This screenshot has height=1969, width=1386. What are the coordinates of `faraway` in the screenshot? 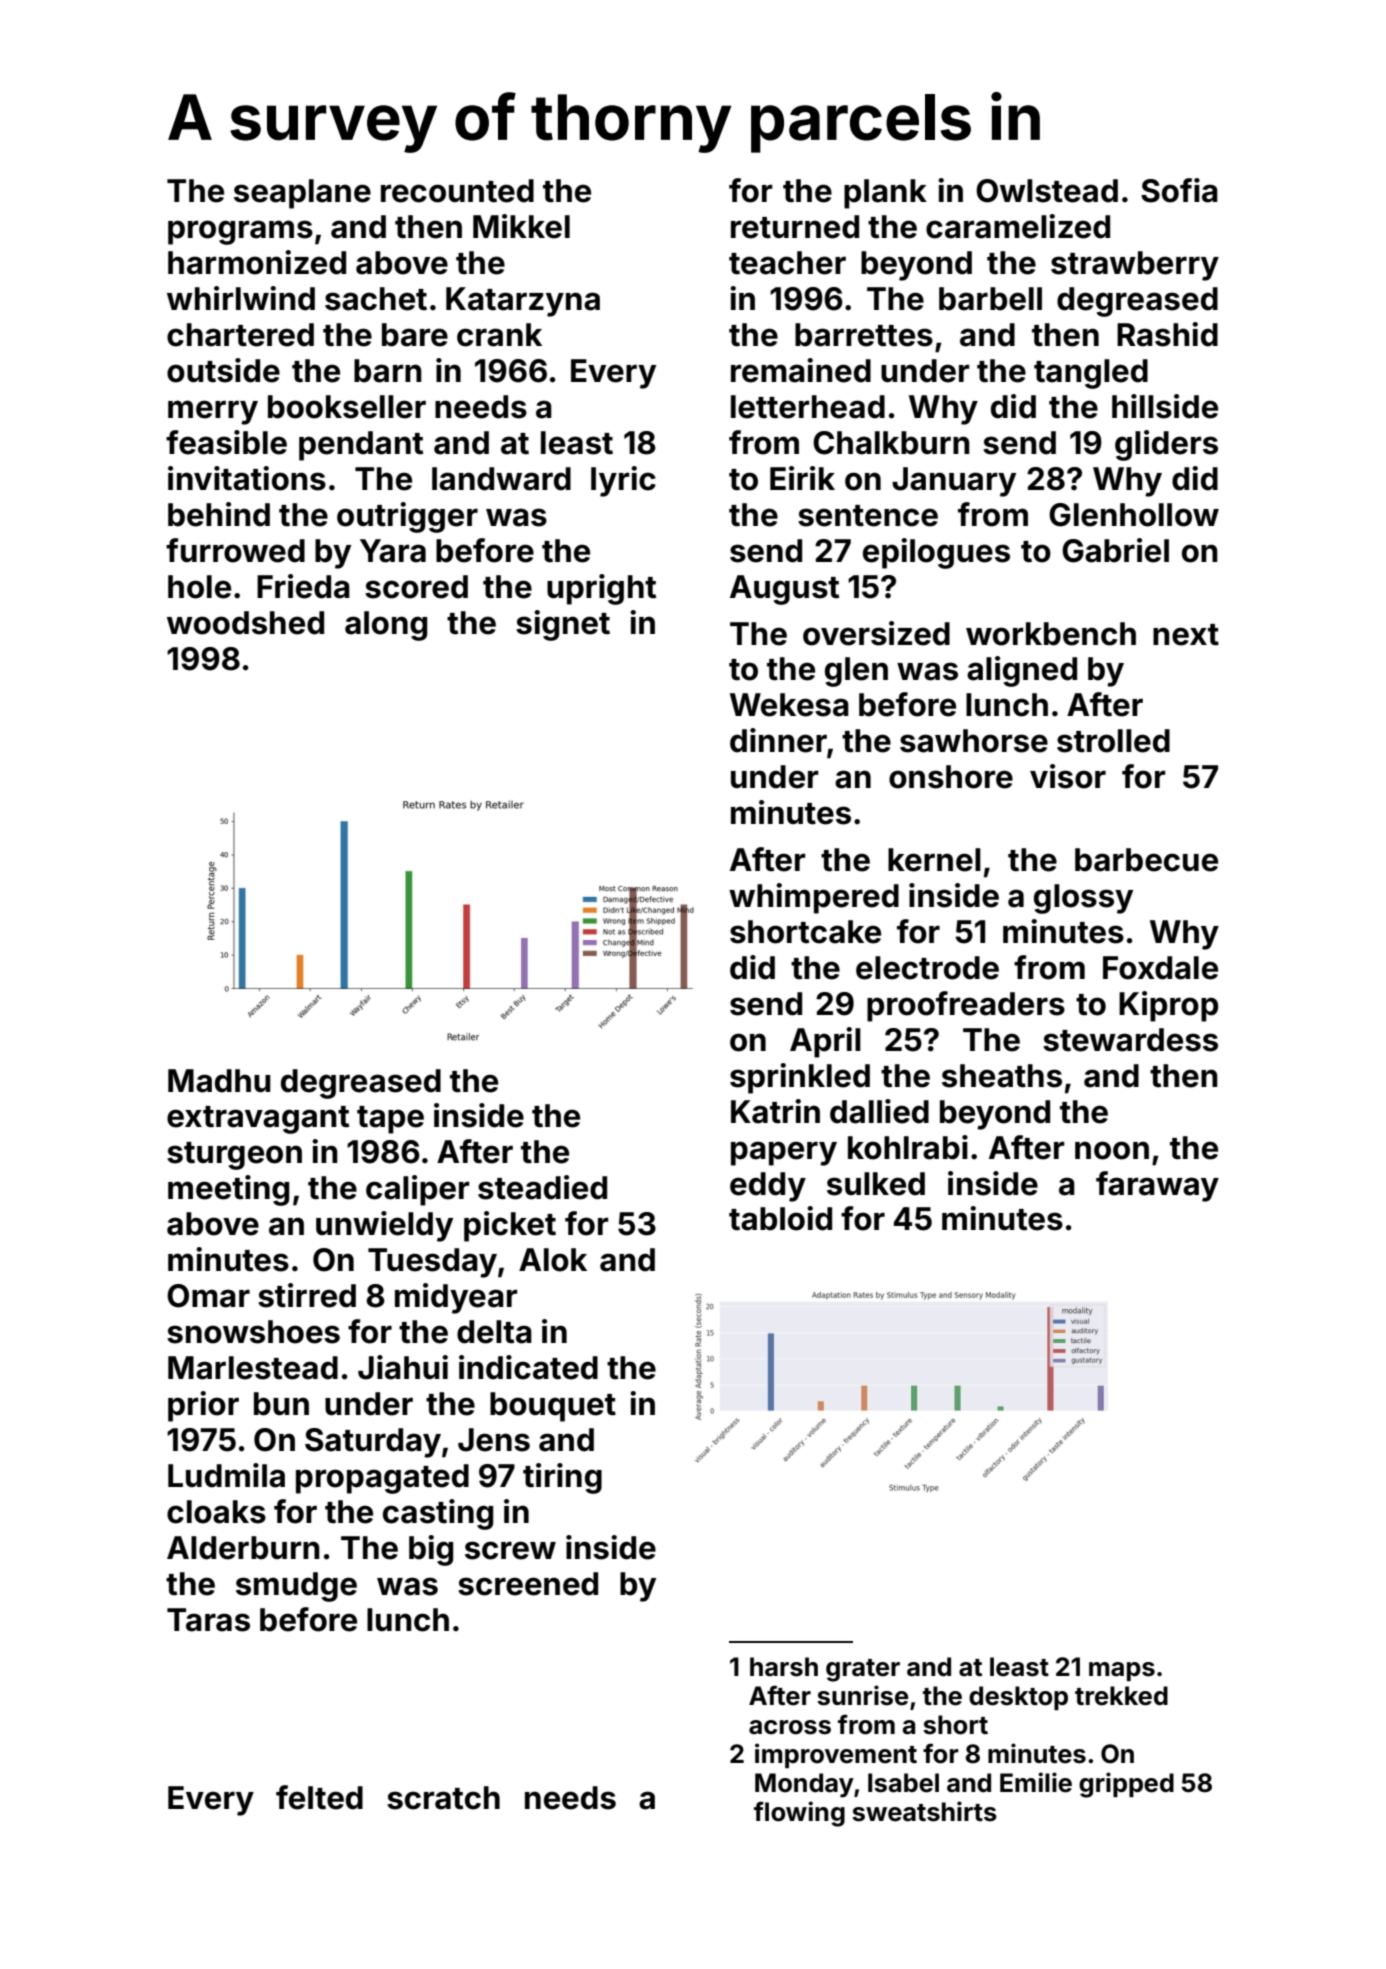 It's located at (1157, 1186).
